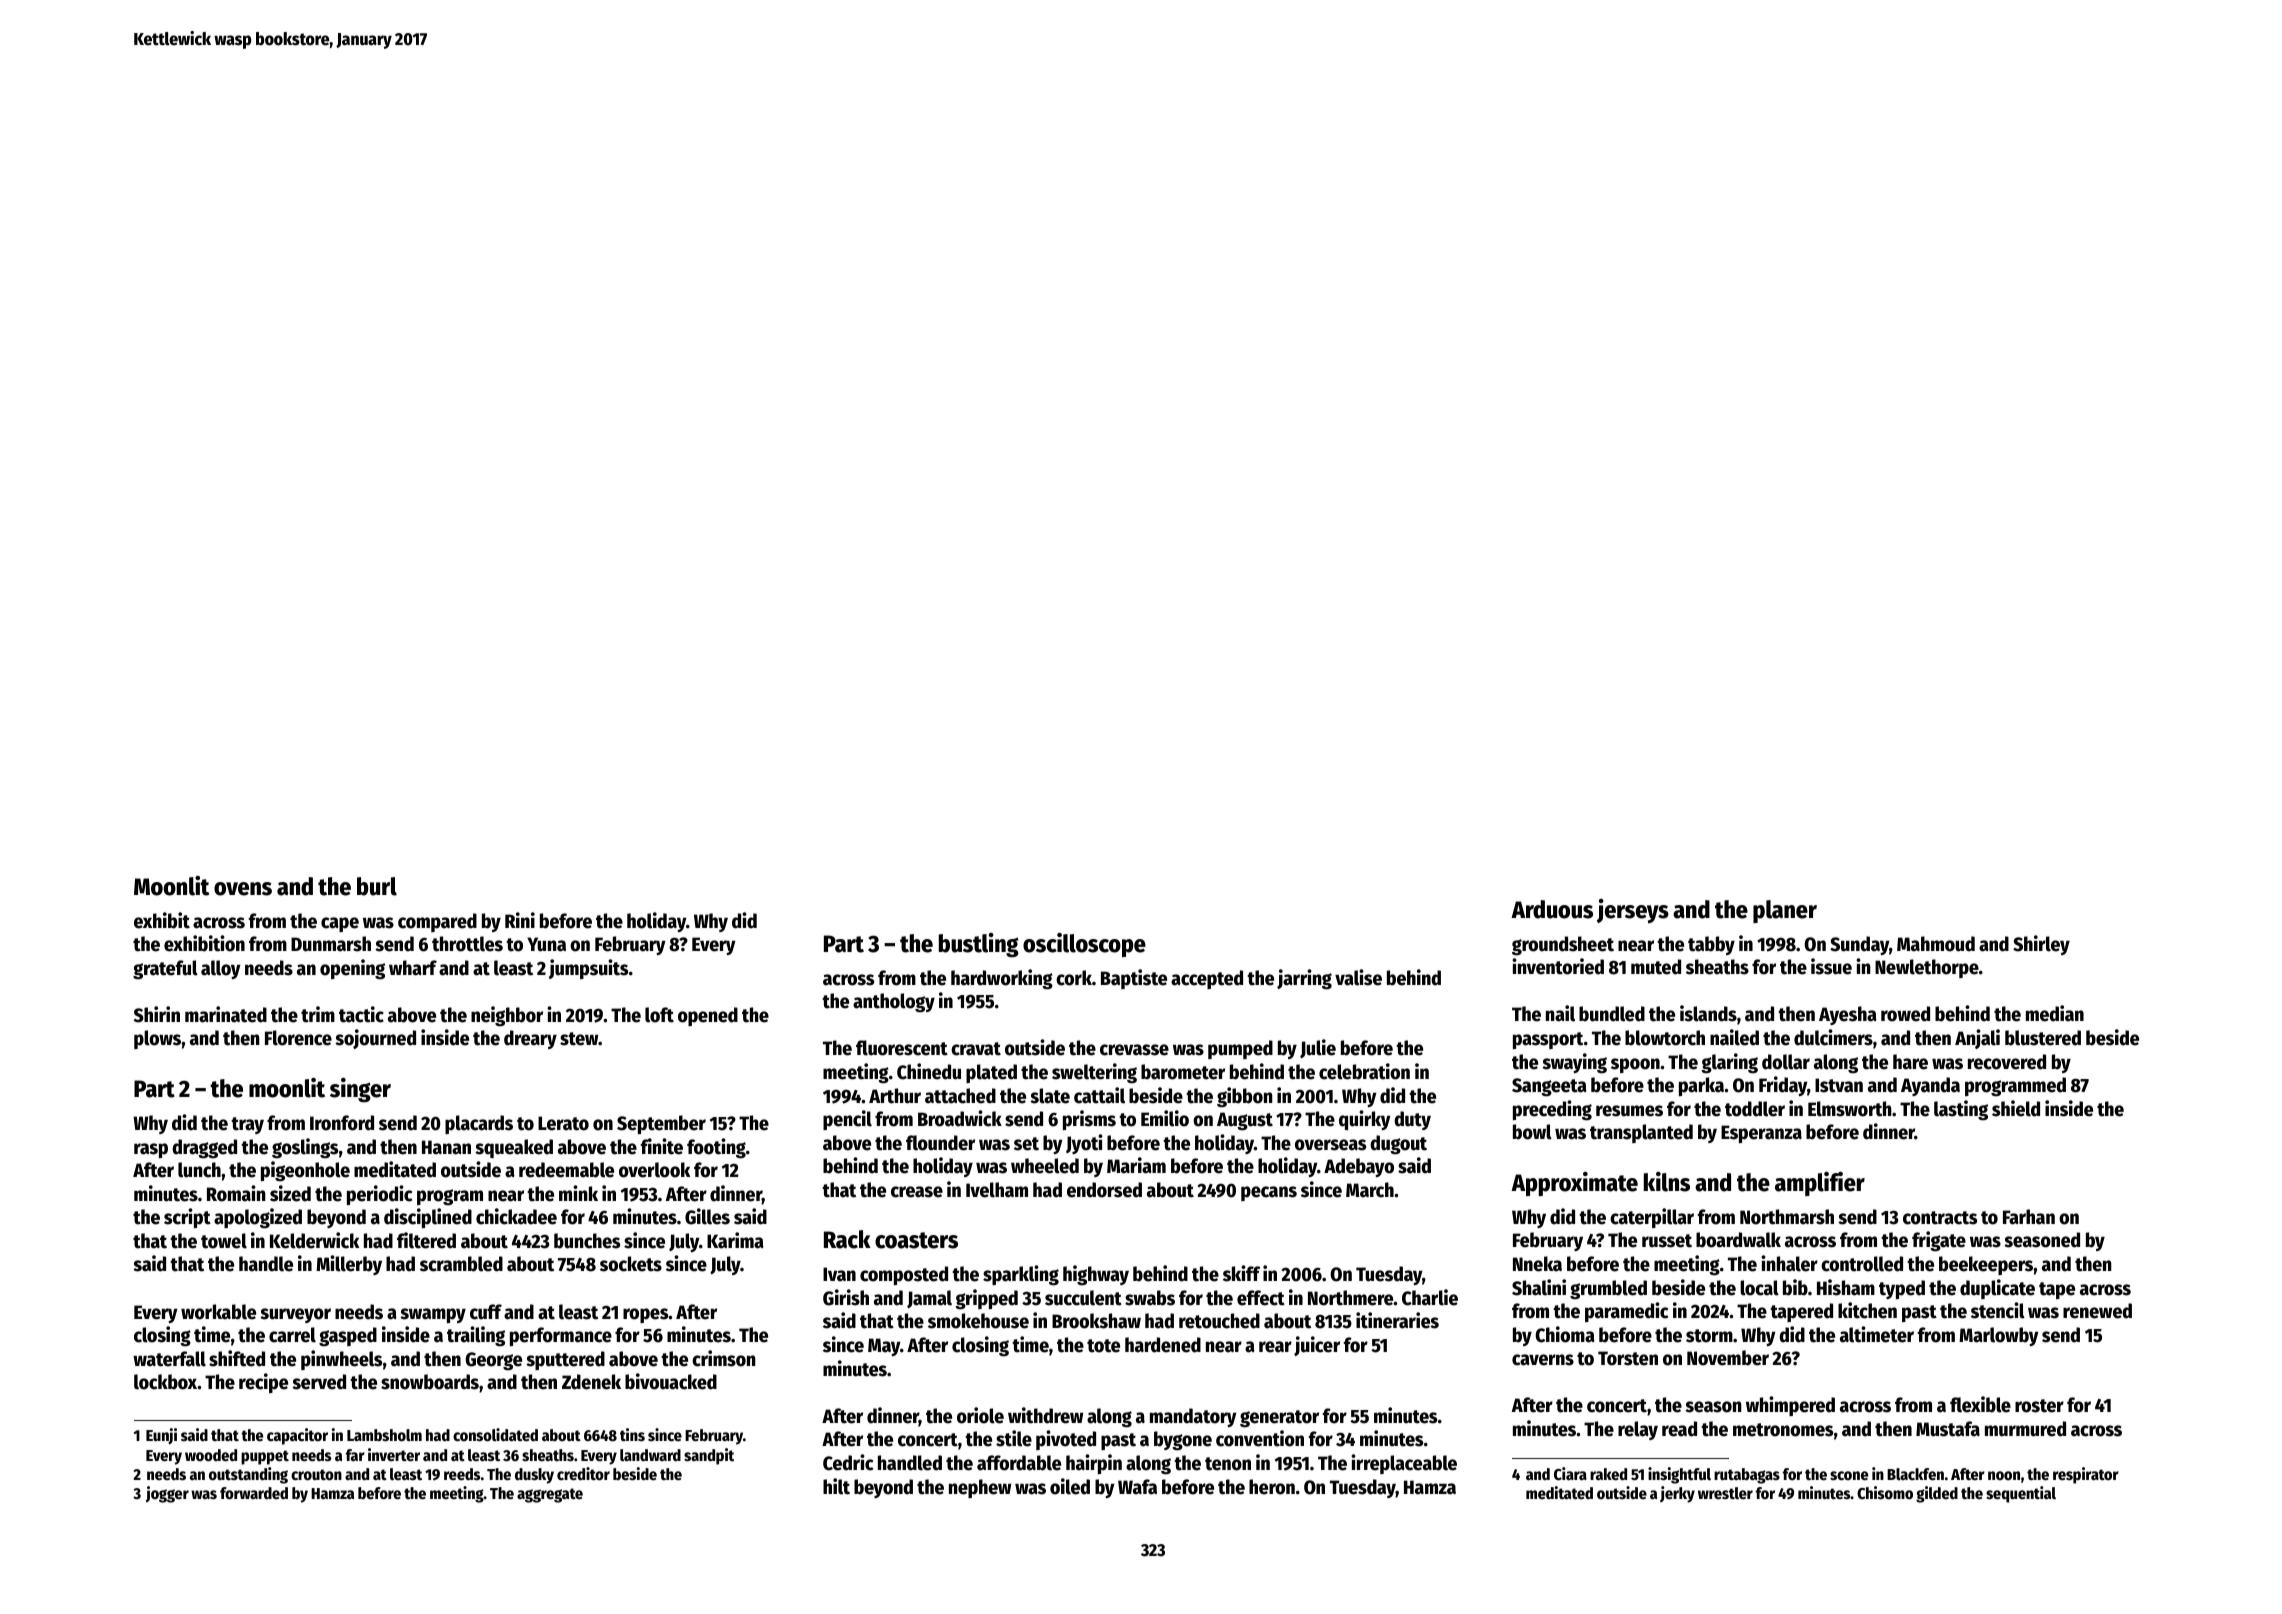  What do you see at coordinates (211, 1455) in the screenshot?
I see `wooded` at bounding box center [211, 1455].
